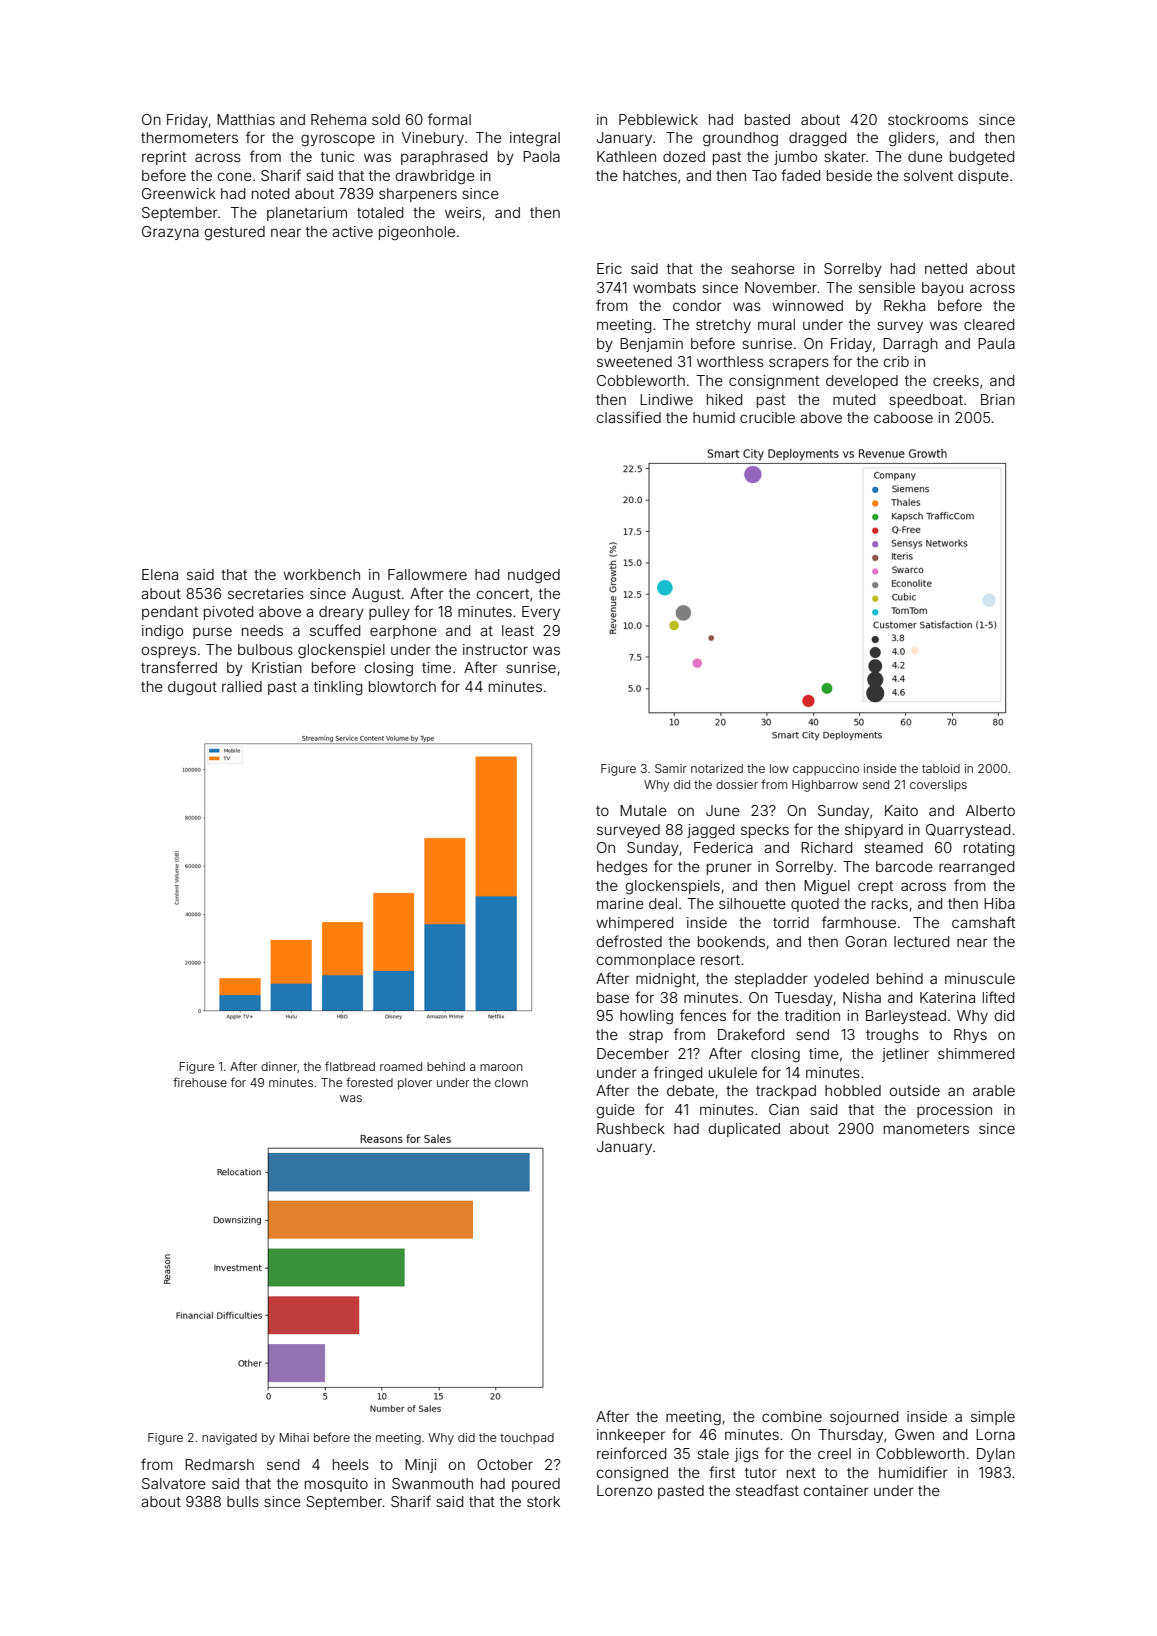 This screenshot has height=1636, width=1157. I want to click on firehouse, so click(200, 1082).
